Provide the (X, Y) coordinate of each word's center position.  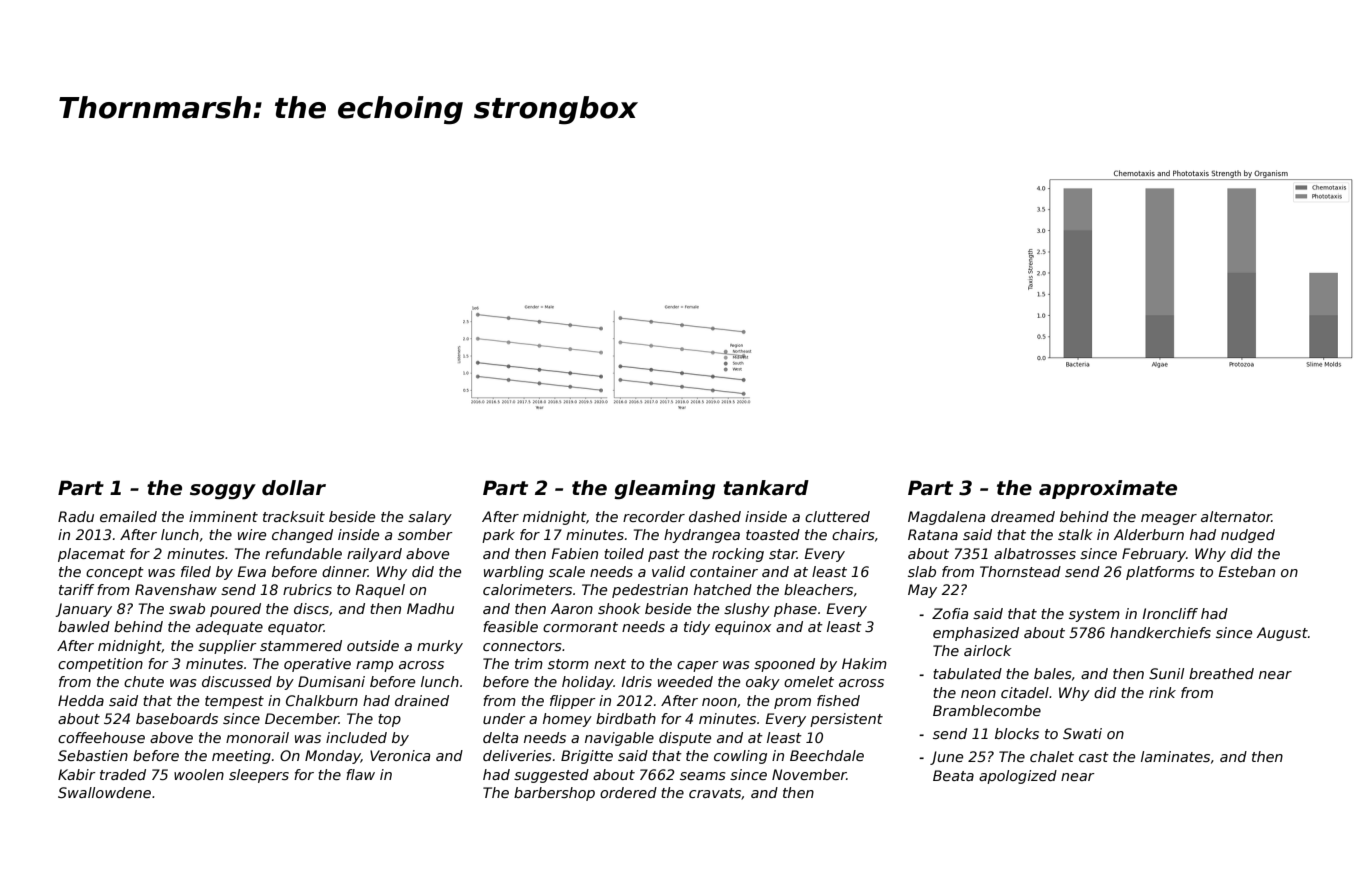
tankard (766, 488)
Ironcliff (1170, 613)
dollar (294, 488)
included (356, 737)
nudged (1248, 536)
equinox (743, 628)
